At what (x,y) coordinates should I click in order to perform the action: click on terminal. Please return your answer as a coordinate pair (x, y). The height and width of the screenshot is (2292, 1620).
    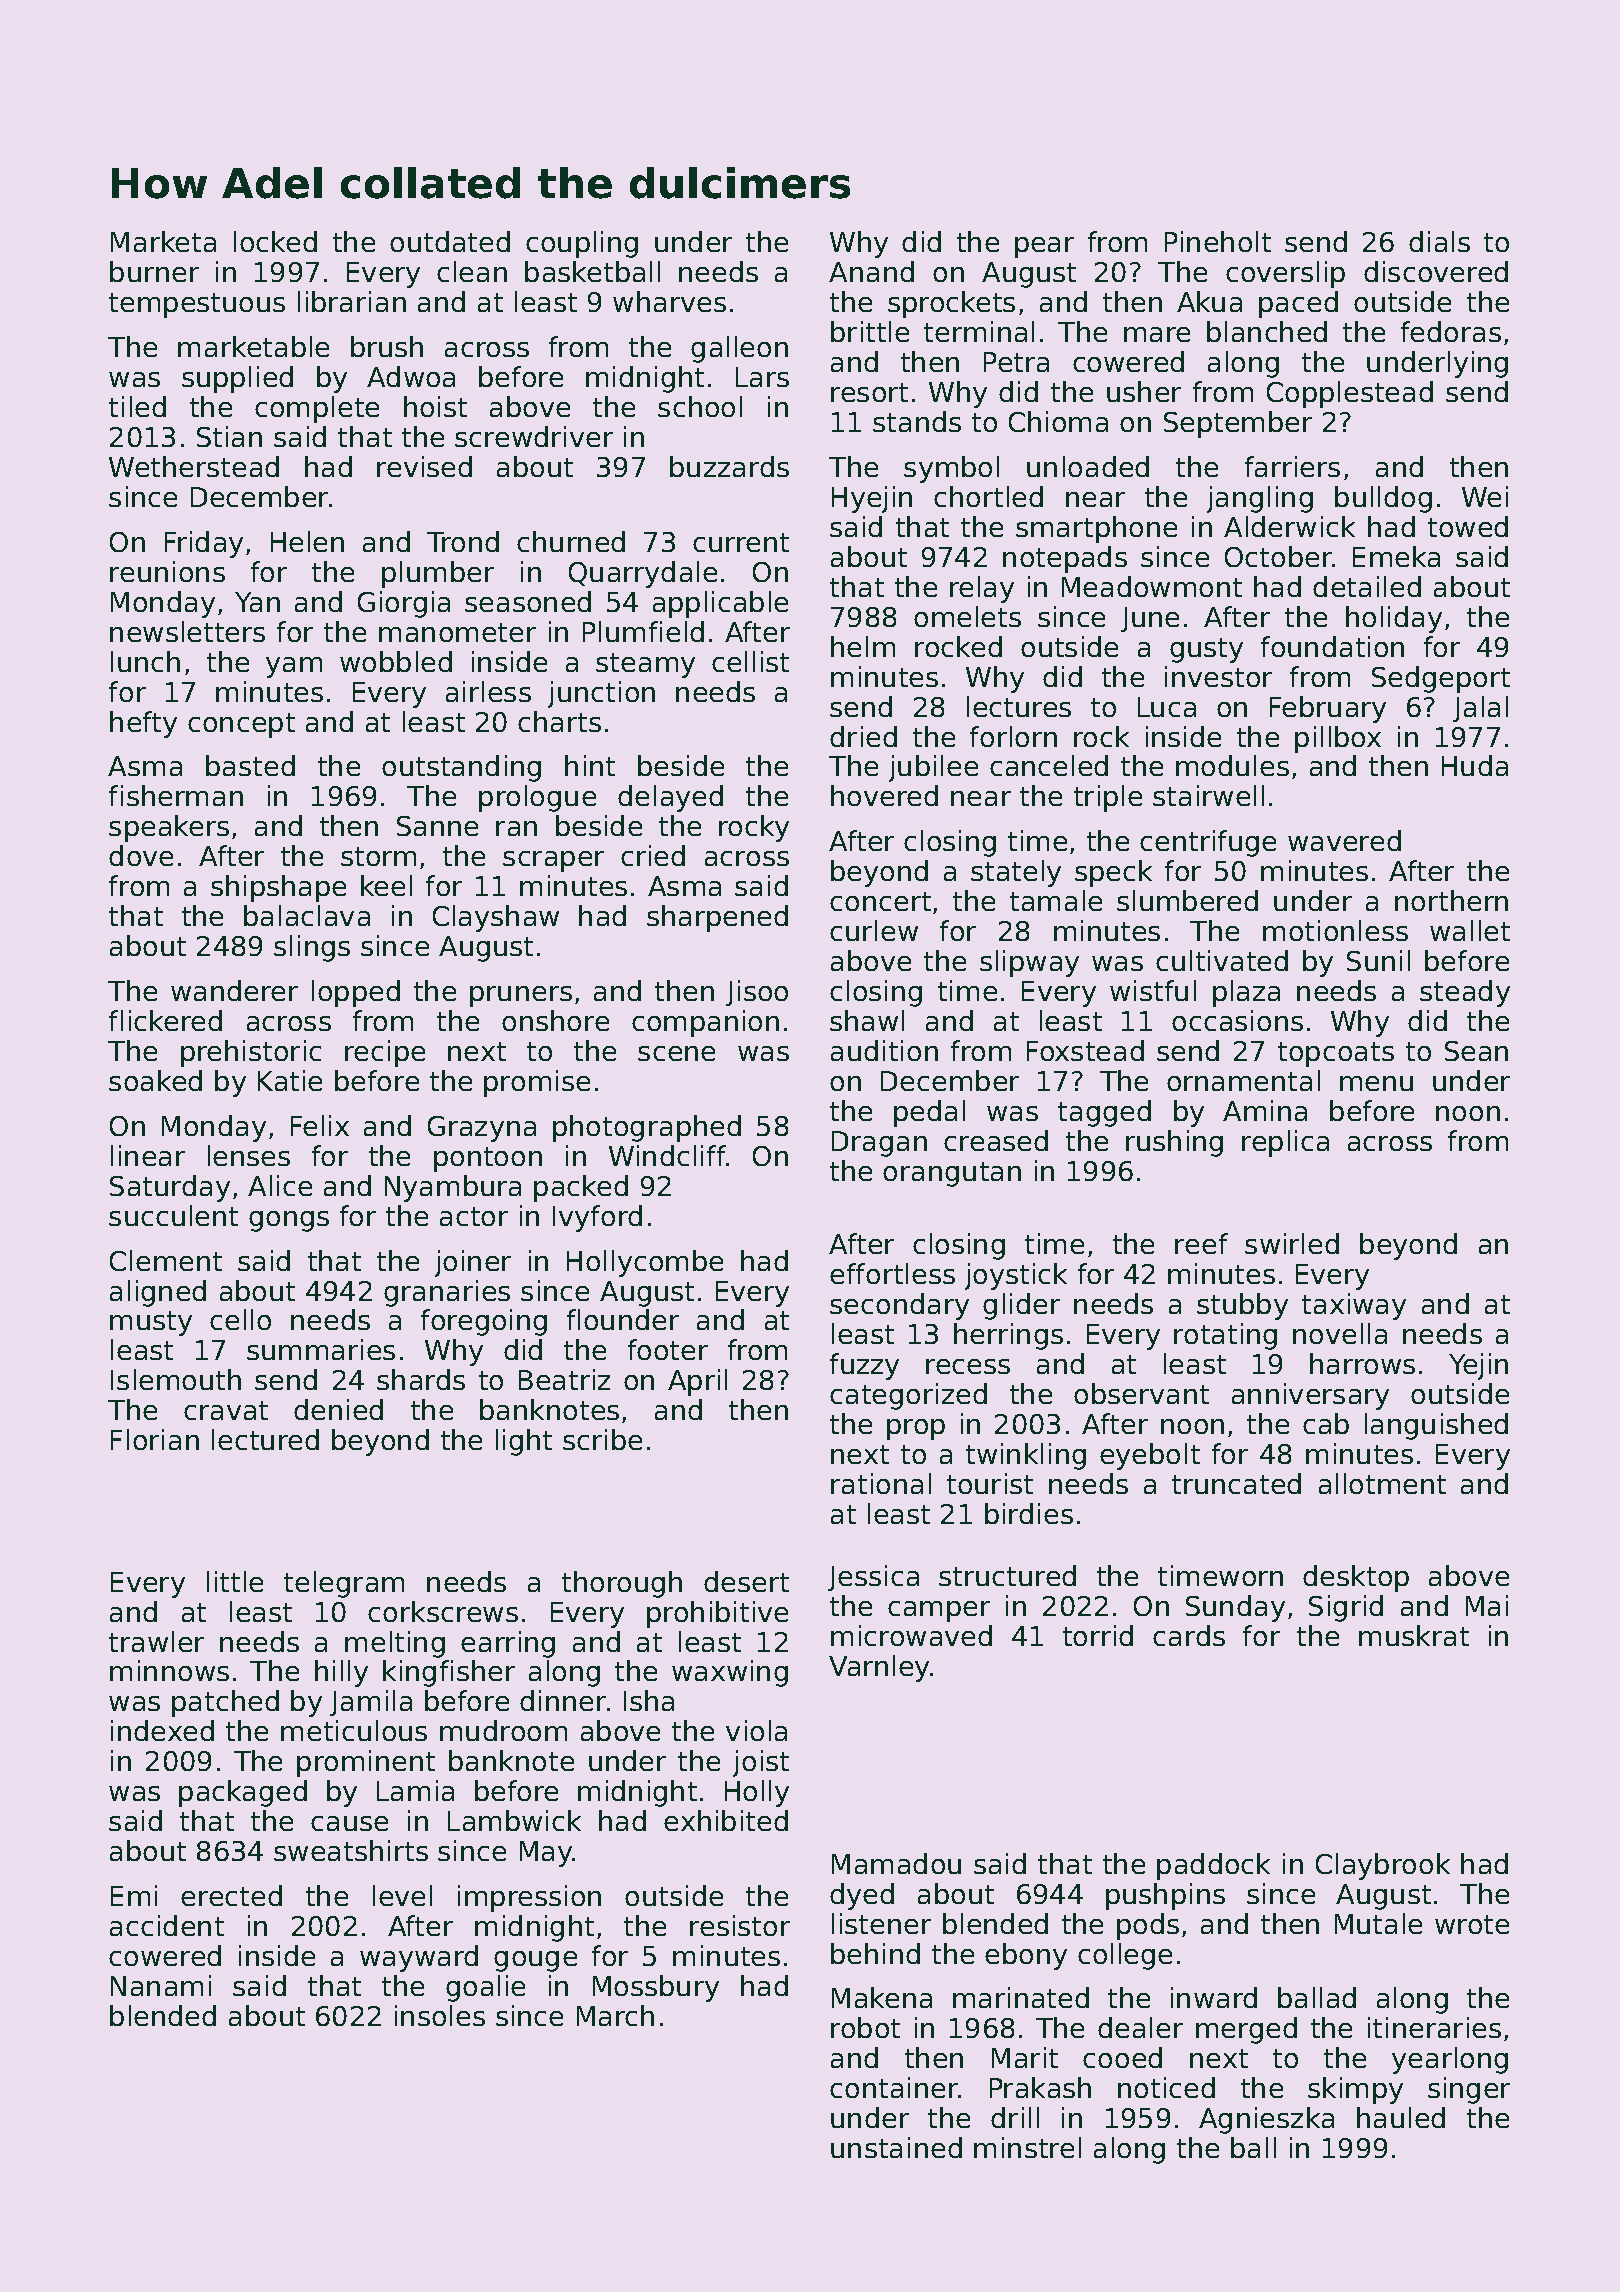
    Looking at the image, I should click on (979, 331).
